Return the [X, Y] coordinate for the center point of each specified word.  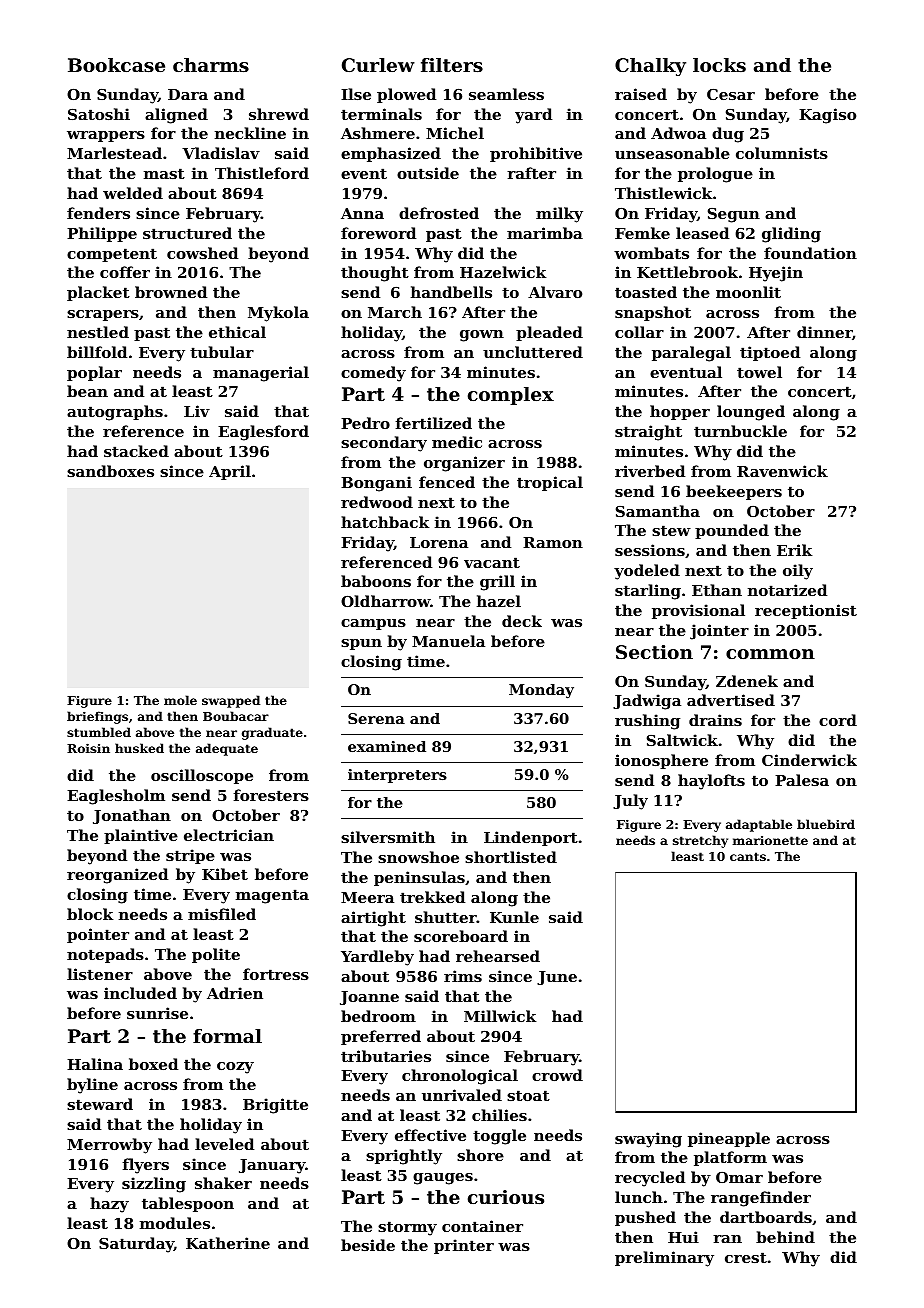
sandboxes [110, 471]
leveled [224, 1144]
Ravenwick [782, 471]
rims [463, 976]
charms [211, 65]
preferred [381, 1037]
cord [838, 720]
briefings [97, 717]
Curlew [378, 65]
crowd [557, 1075]
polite [216, 955]
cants [748, 856]
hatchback [385, 522]
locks [719, 65]
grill [497, 583]
